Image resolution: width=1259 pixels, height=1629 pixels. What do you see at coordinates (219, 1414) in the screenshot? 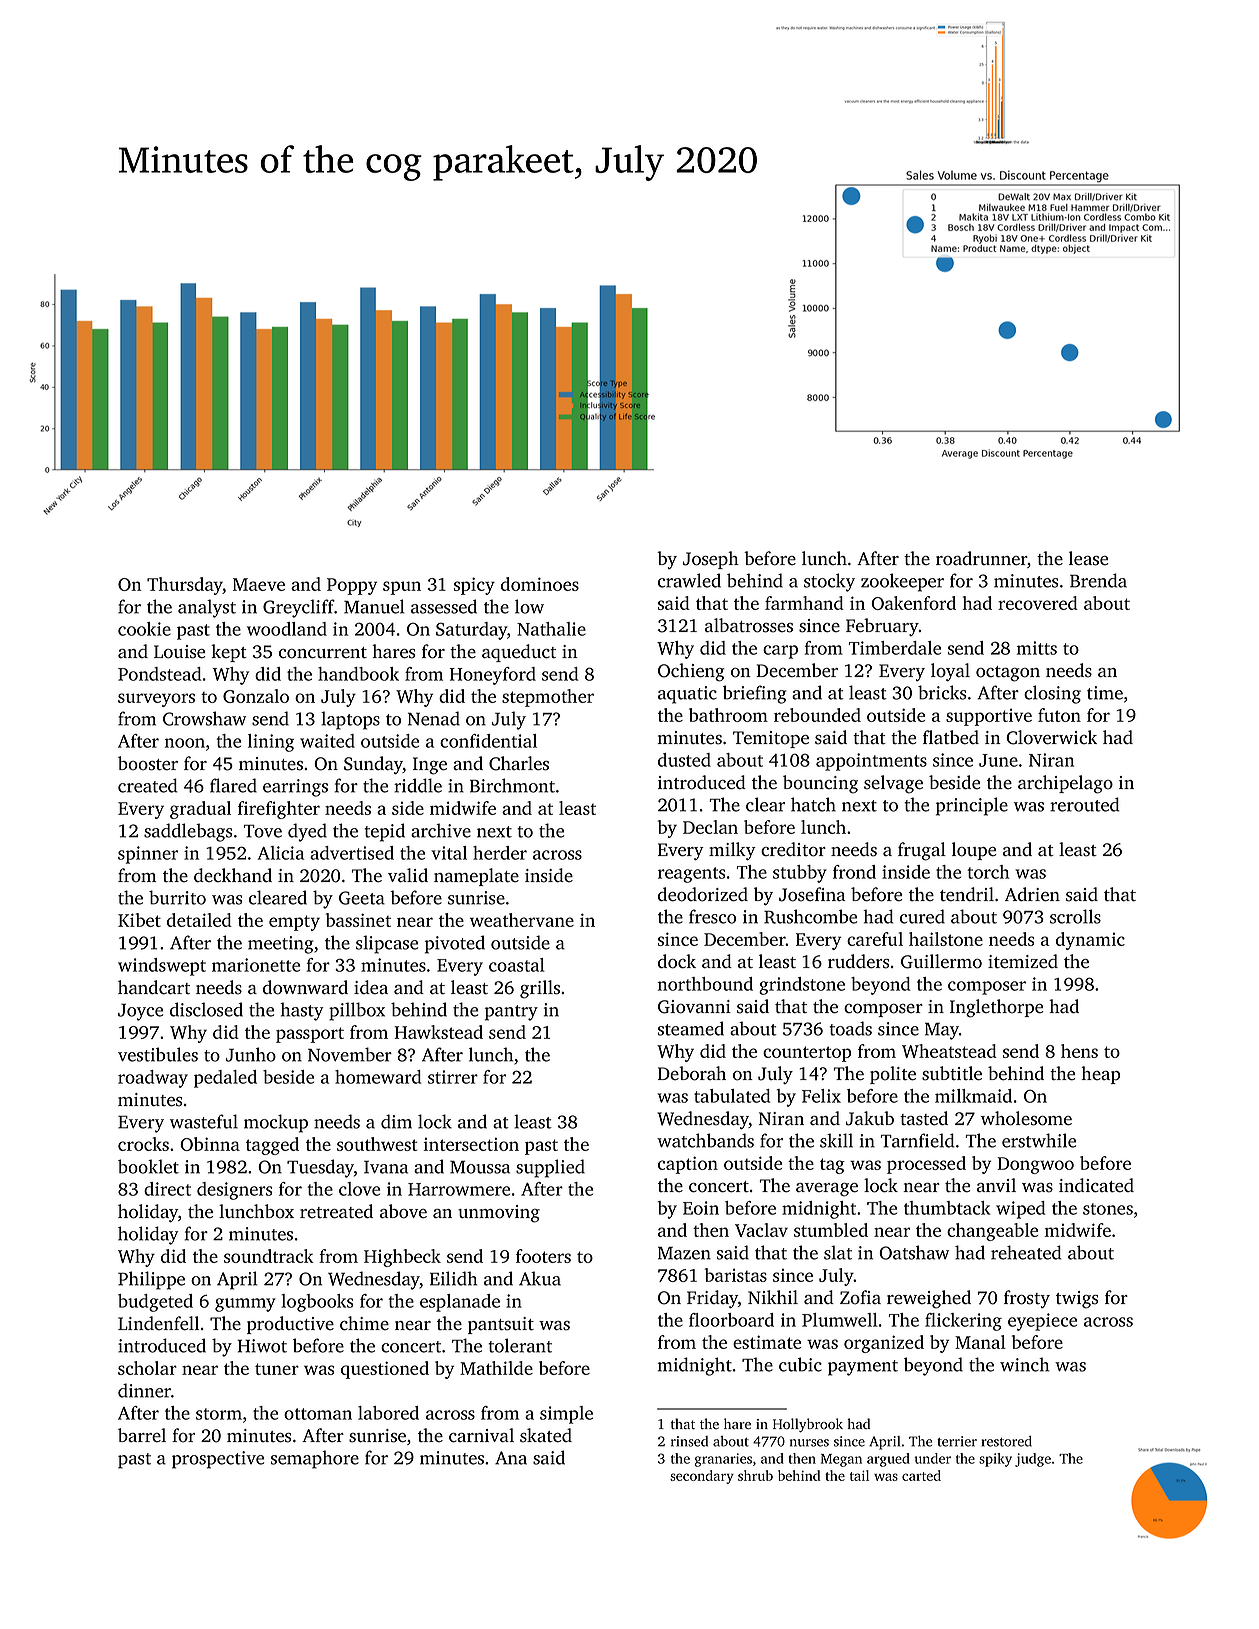
I see `storm` at bounding box center [219, 1414].
